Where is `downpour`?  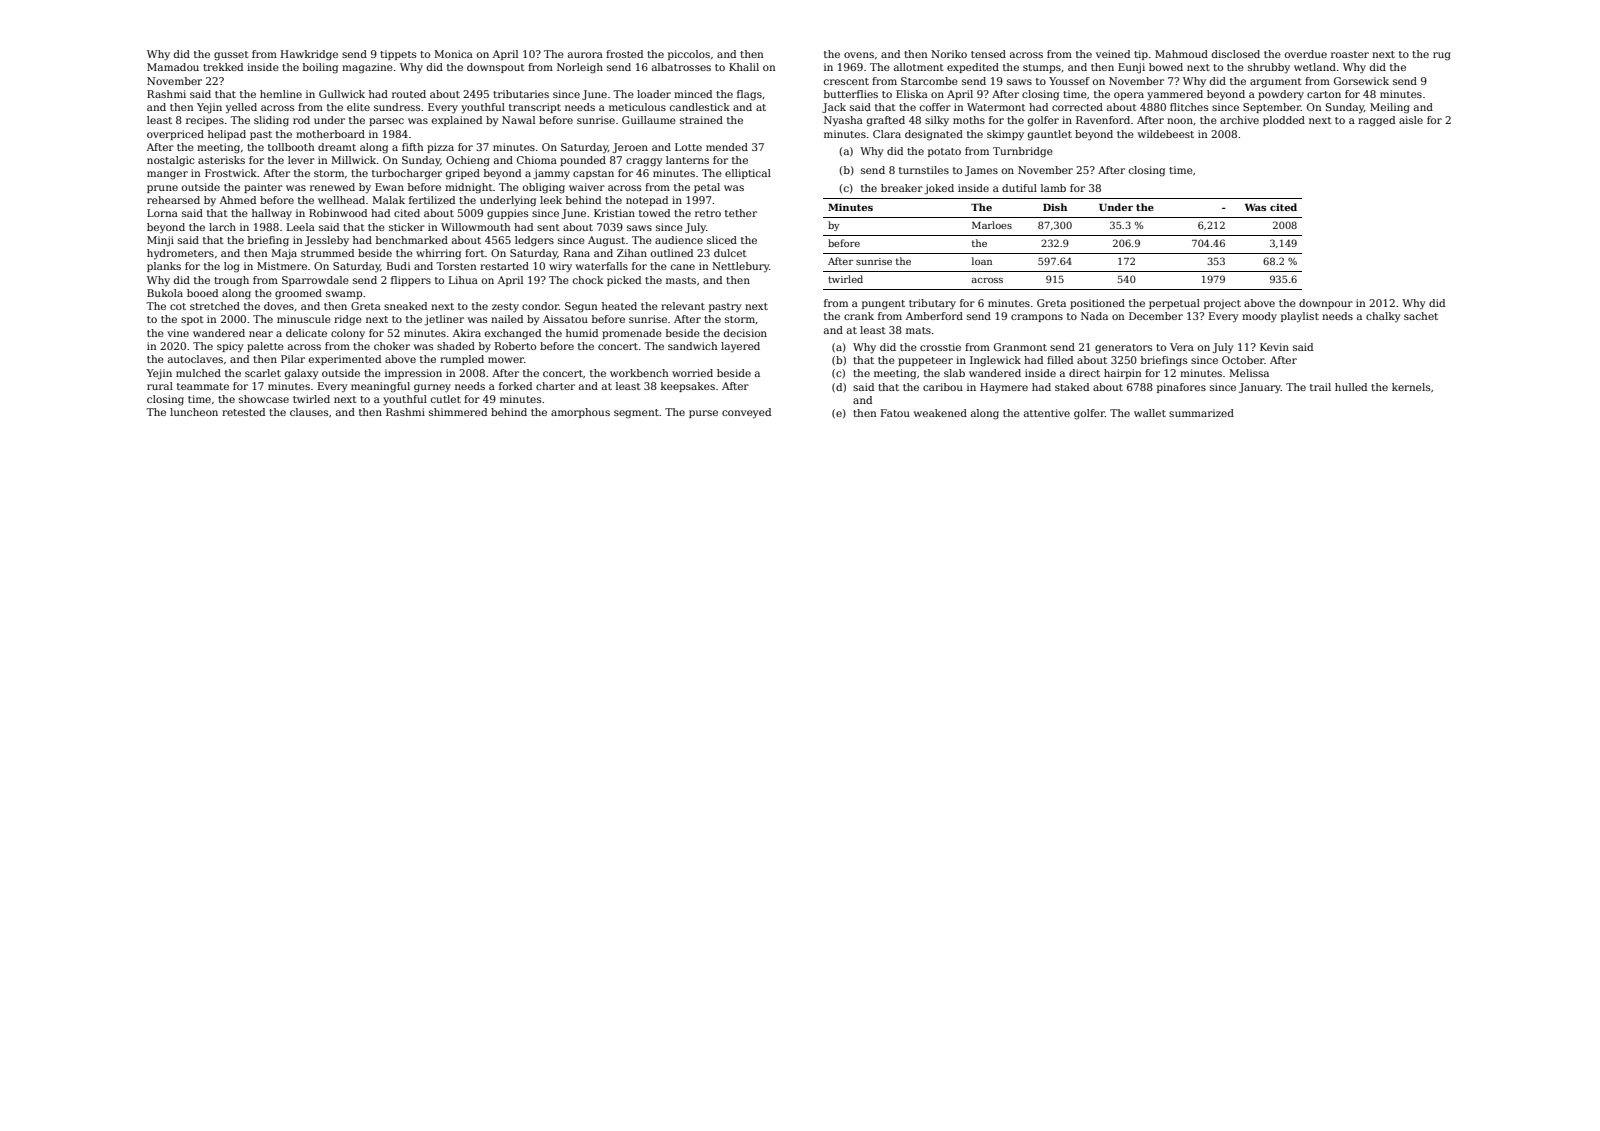
downpour is located at coordinates (1326, 304).
